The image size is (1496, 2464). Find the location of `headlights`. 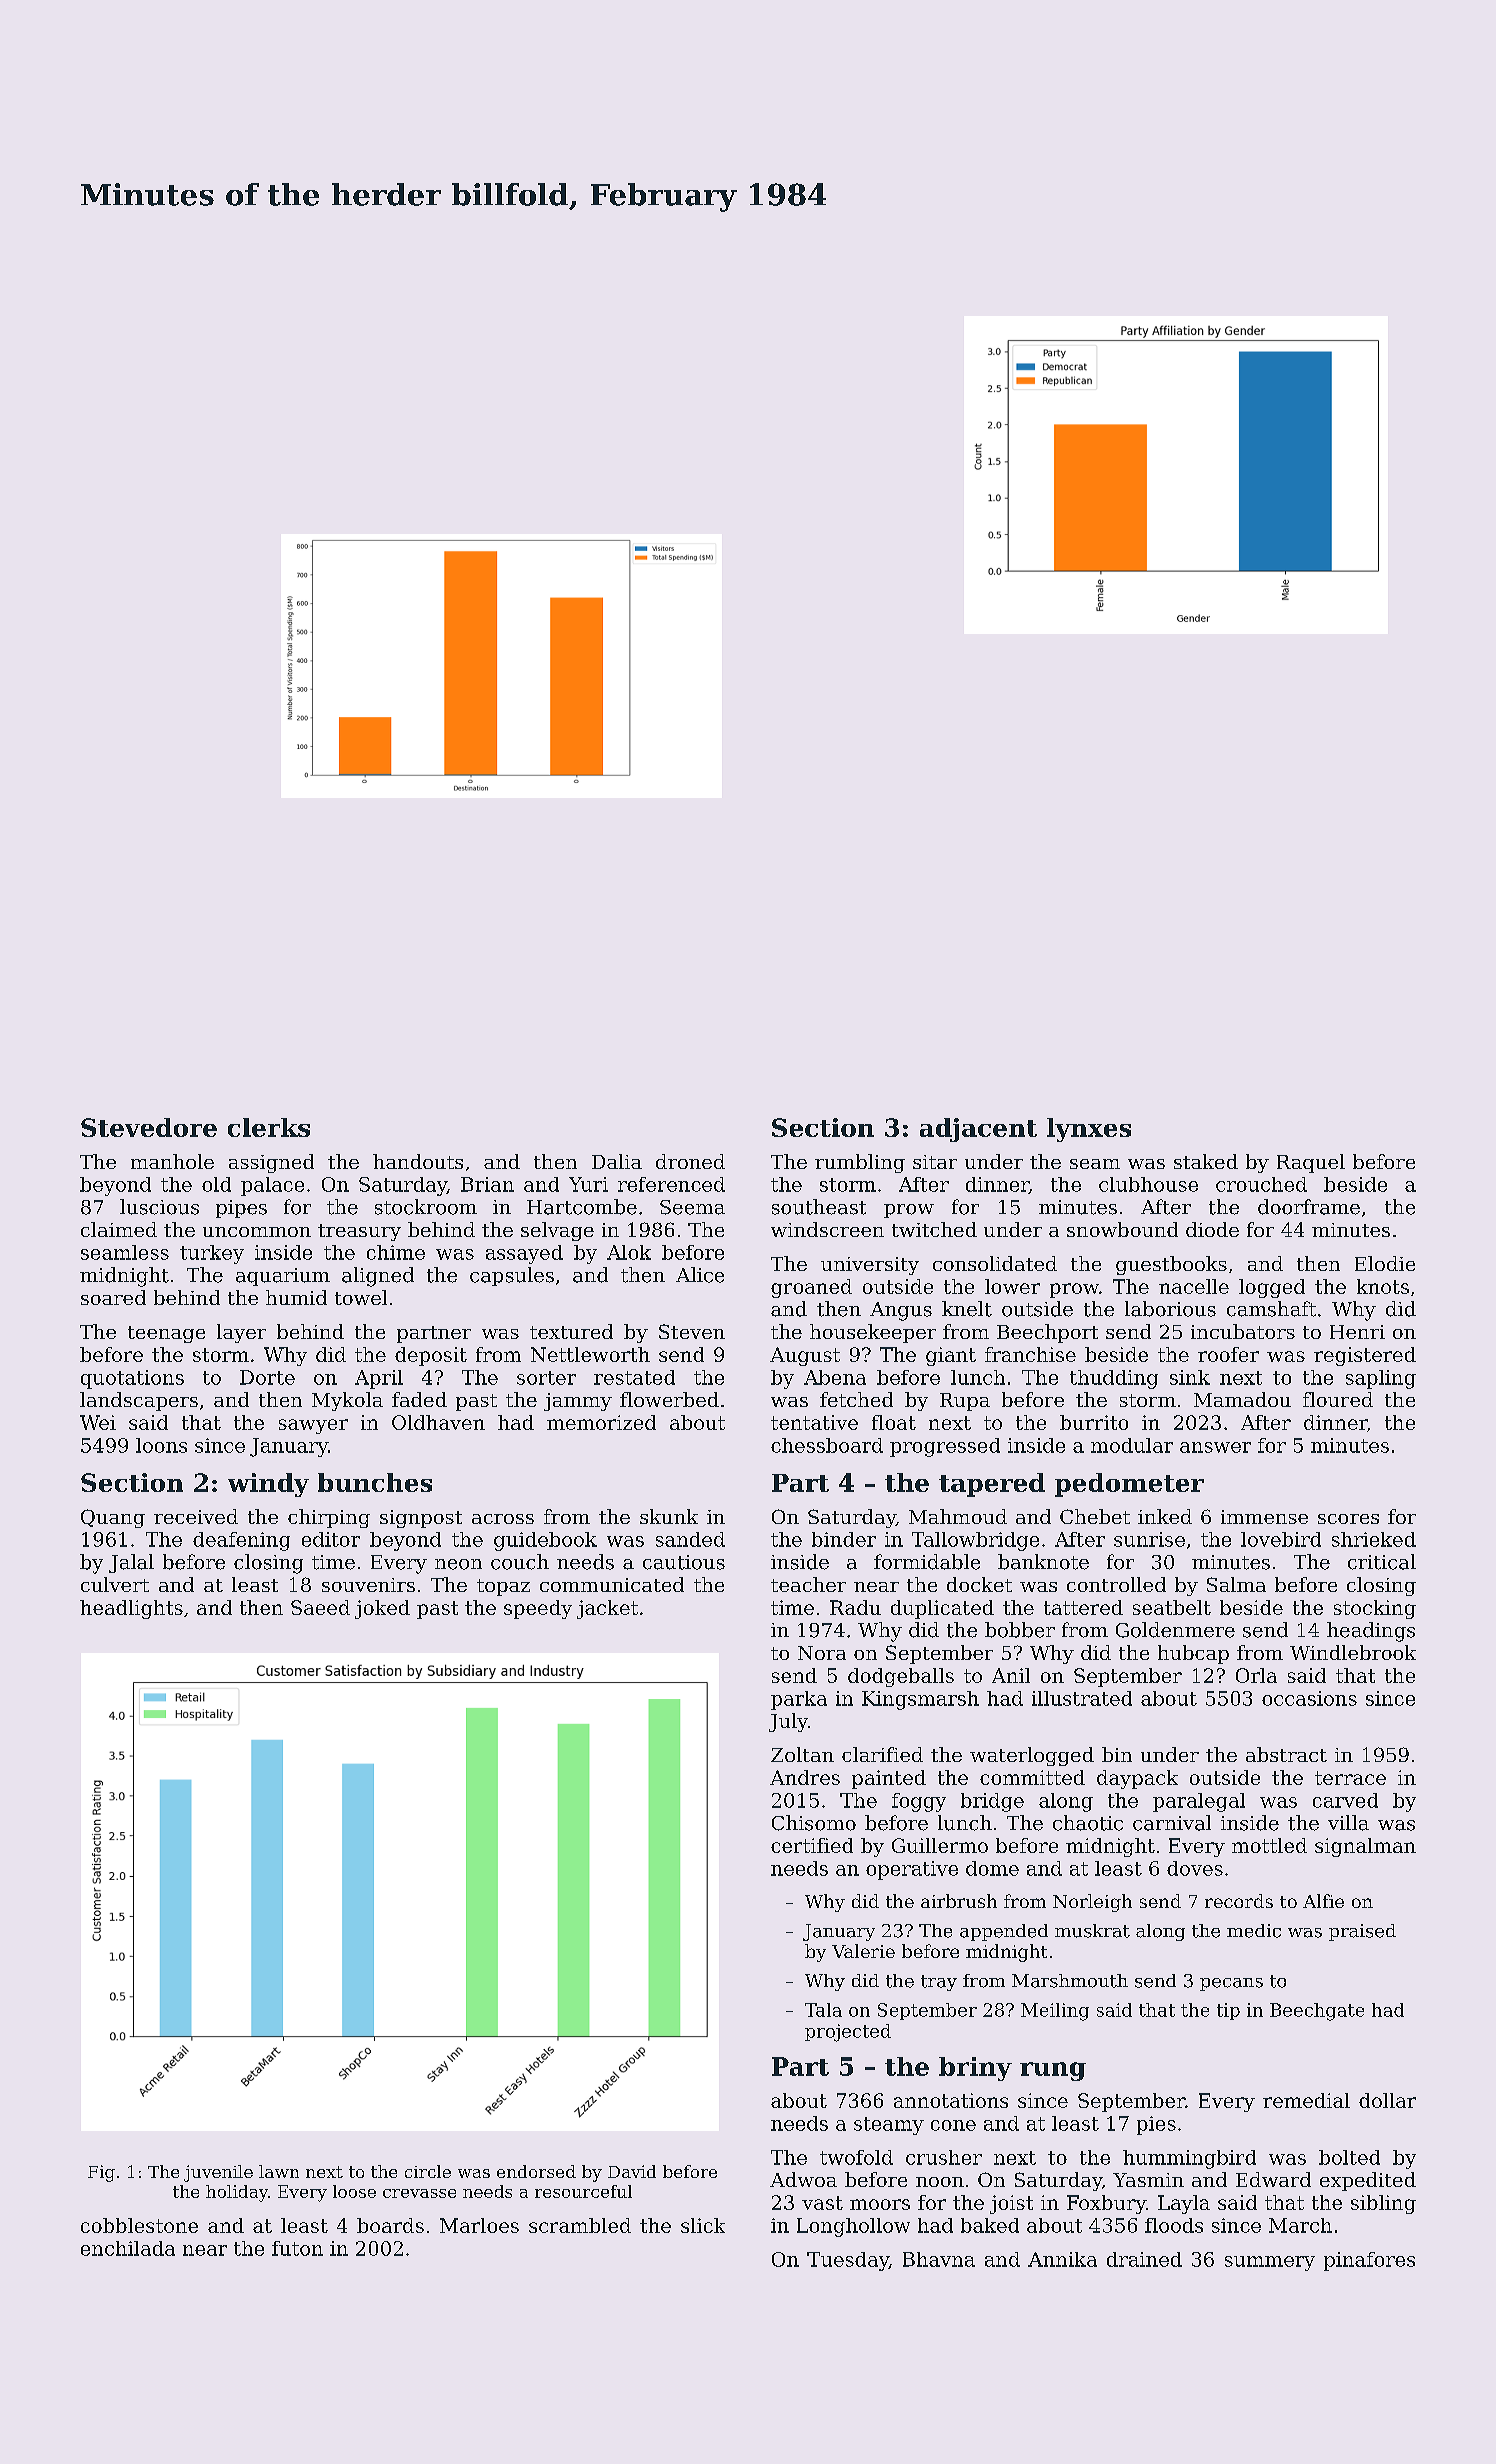

headlights is located at coordinates (131, 1609).
